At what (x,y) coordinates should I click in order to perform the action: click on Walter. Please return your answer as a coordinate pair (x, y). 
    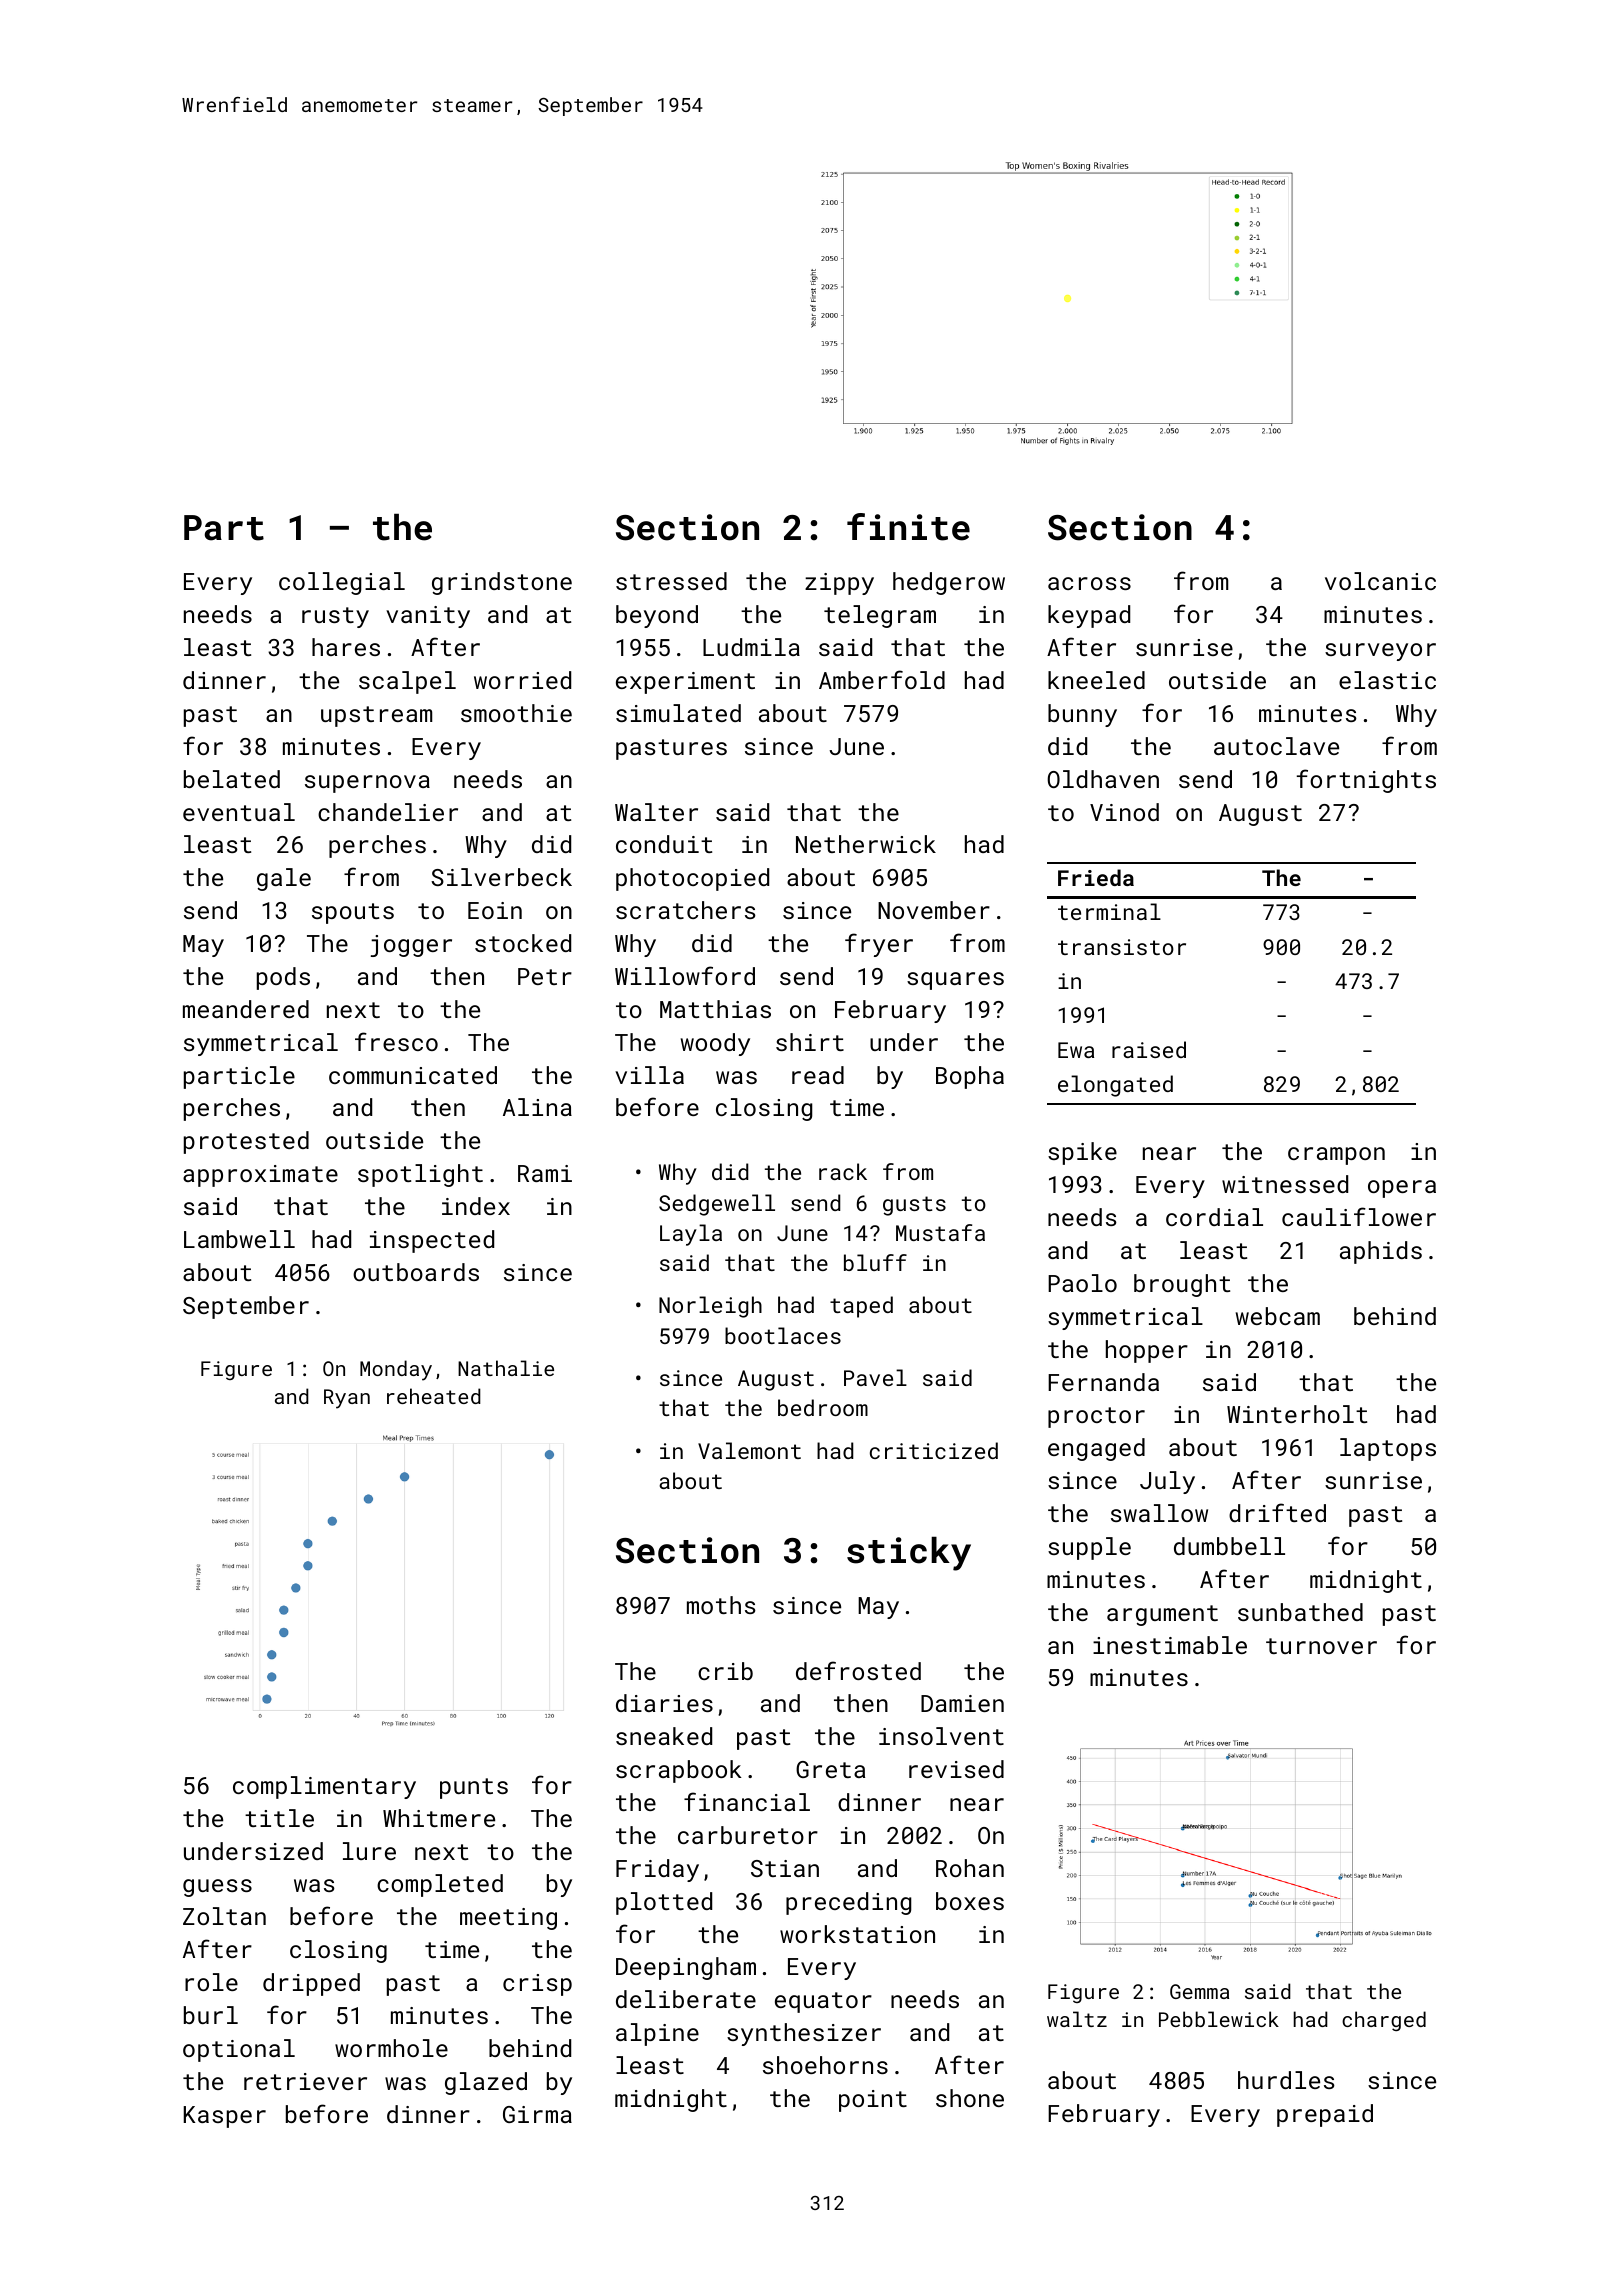
    Looking at the image, I should click on (656, 812).
